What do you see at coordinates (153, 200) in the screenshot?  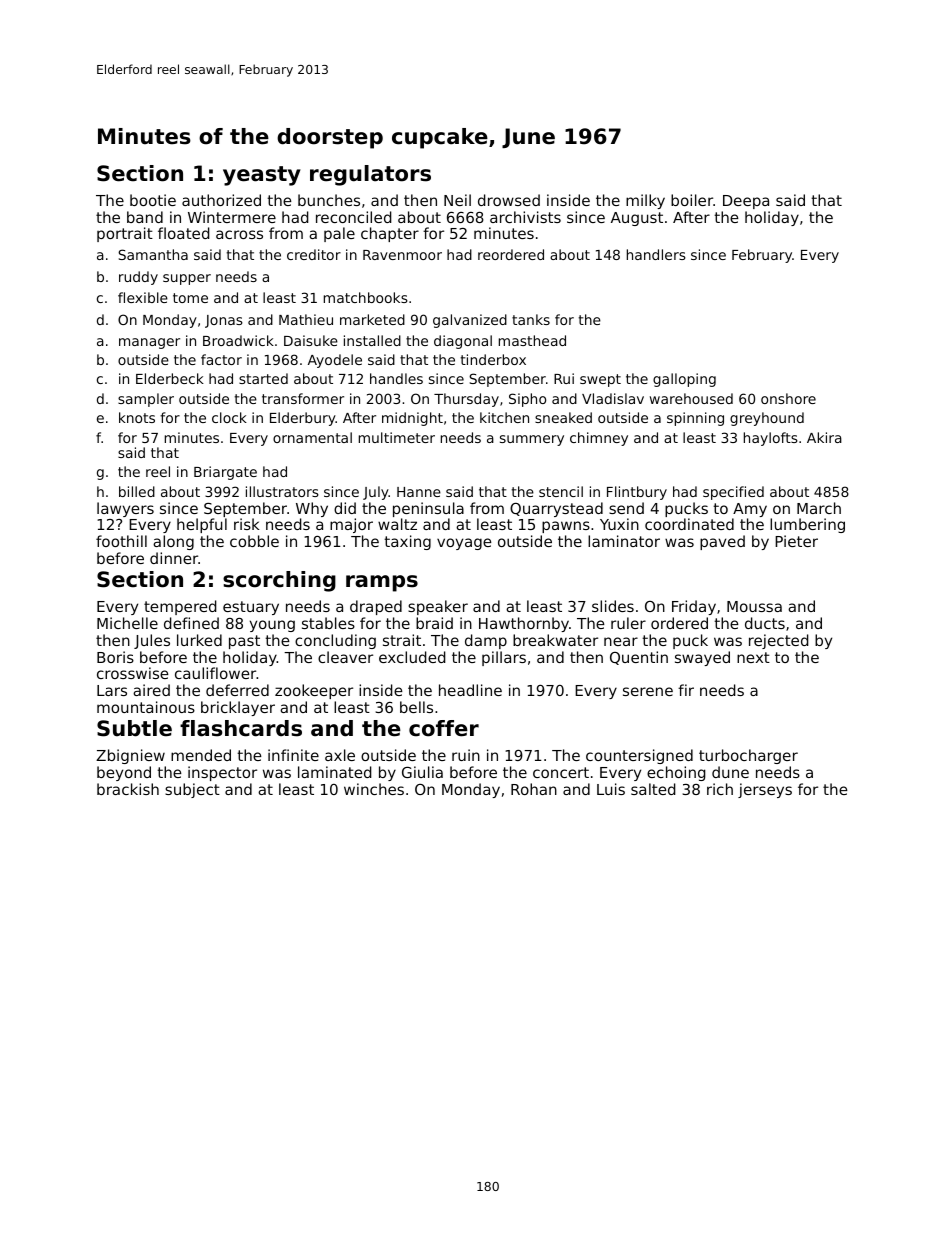 I see `bootie` at bounding box center [153, 200].
